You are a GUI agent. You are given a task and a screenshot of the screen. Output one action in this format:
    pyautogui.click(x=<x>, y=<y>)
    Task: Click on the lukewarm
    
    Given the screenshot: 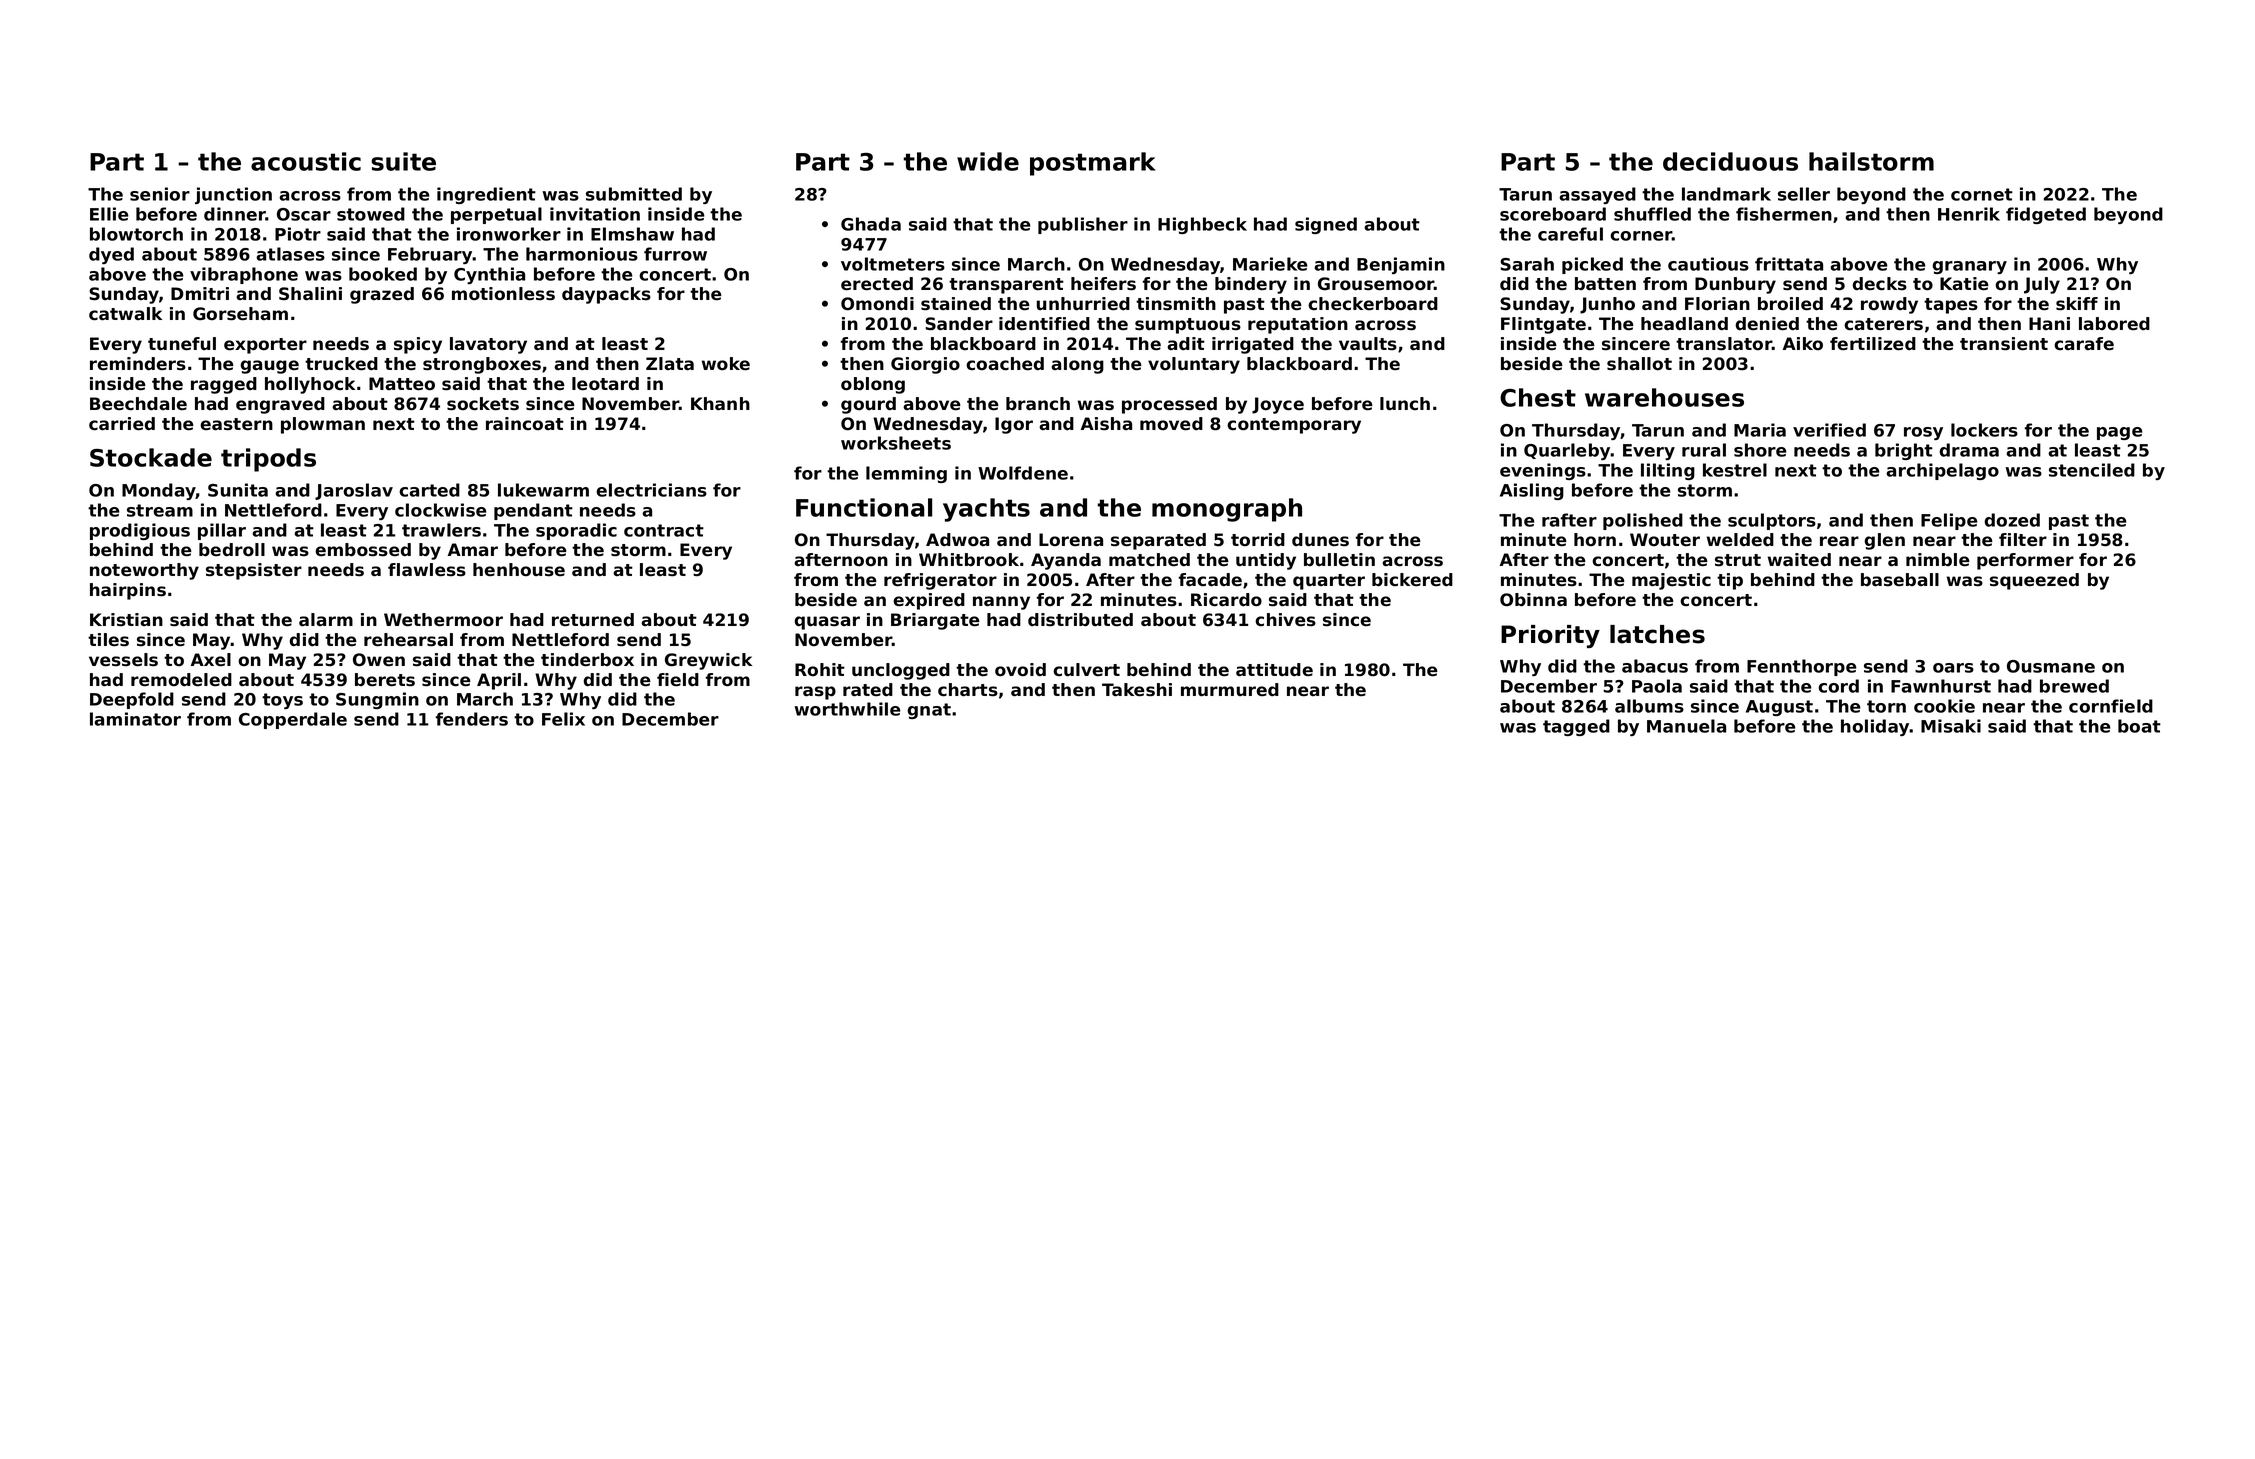 What is the action you would take?
    pyautogui.click(x=543, y=490)
